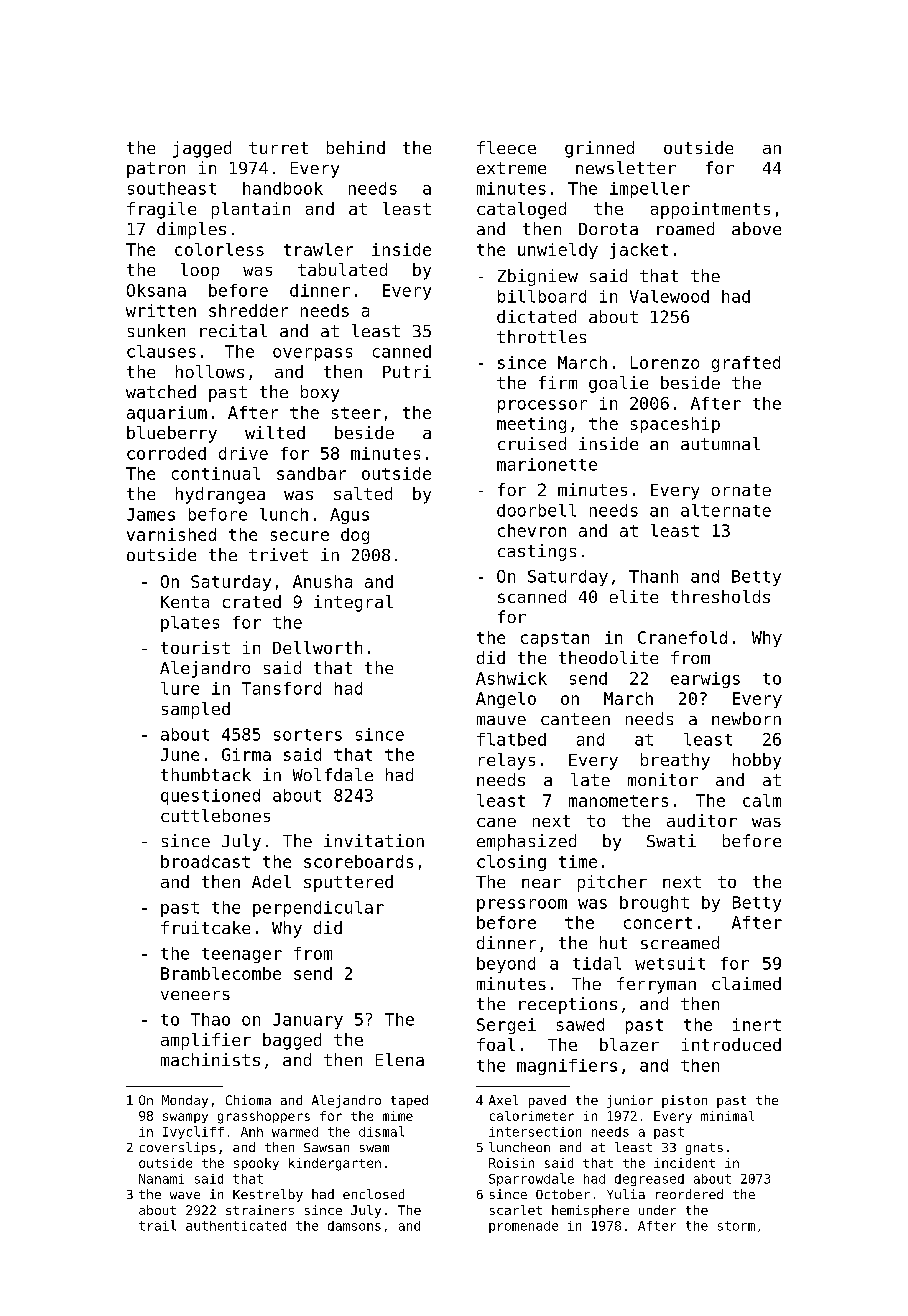 Image resolution: width=908 pixels, height=1316 pixels. What do you see at coordinates (409, 1101) in the screenshot?
I see `taped` at bounding box center [409, 1101].
